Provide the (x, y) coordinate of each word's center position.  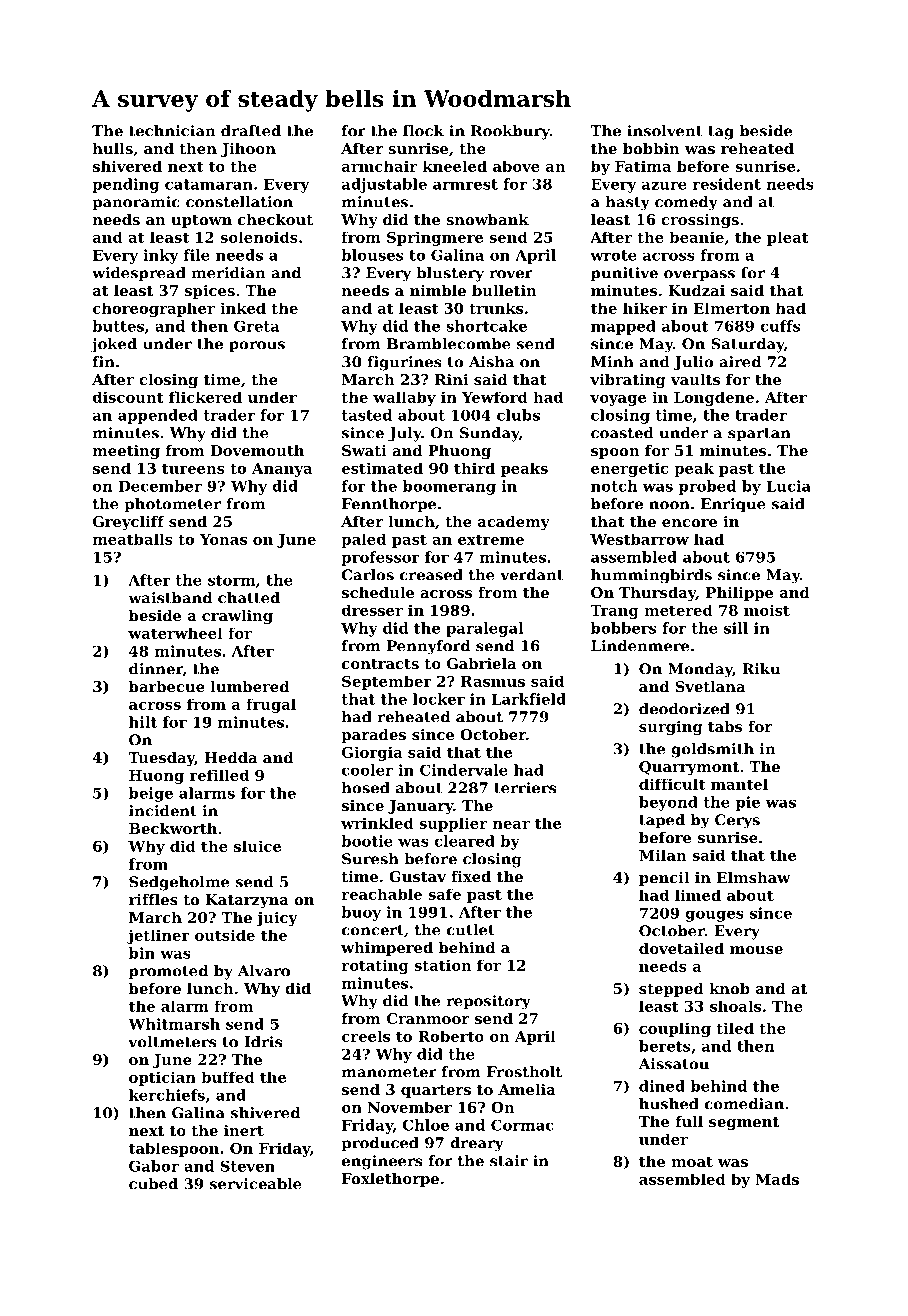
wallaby (404, 398)
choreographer (154, 309)
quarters (436, 1091)
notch (614, 486)
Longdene (714, 398)
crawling (237, 617)
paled (363, 540)
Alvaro (264, 971)
